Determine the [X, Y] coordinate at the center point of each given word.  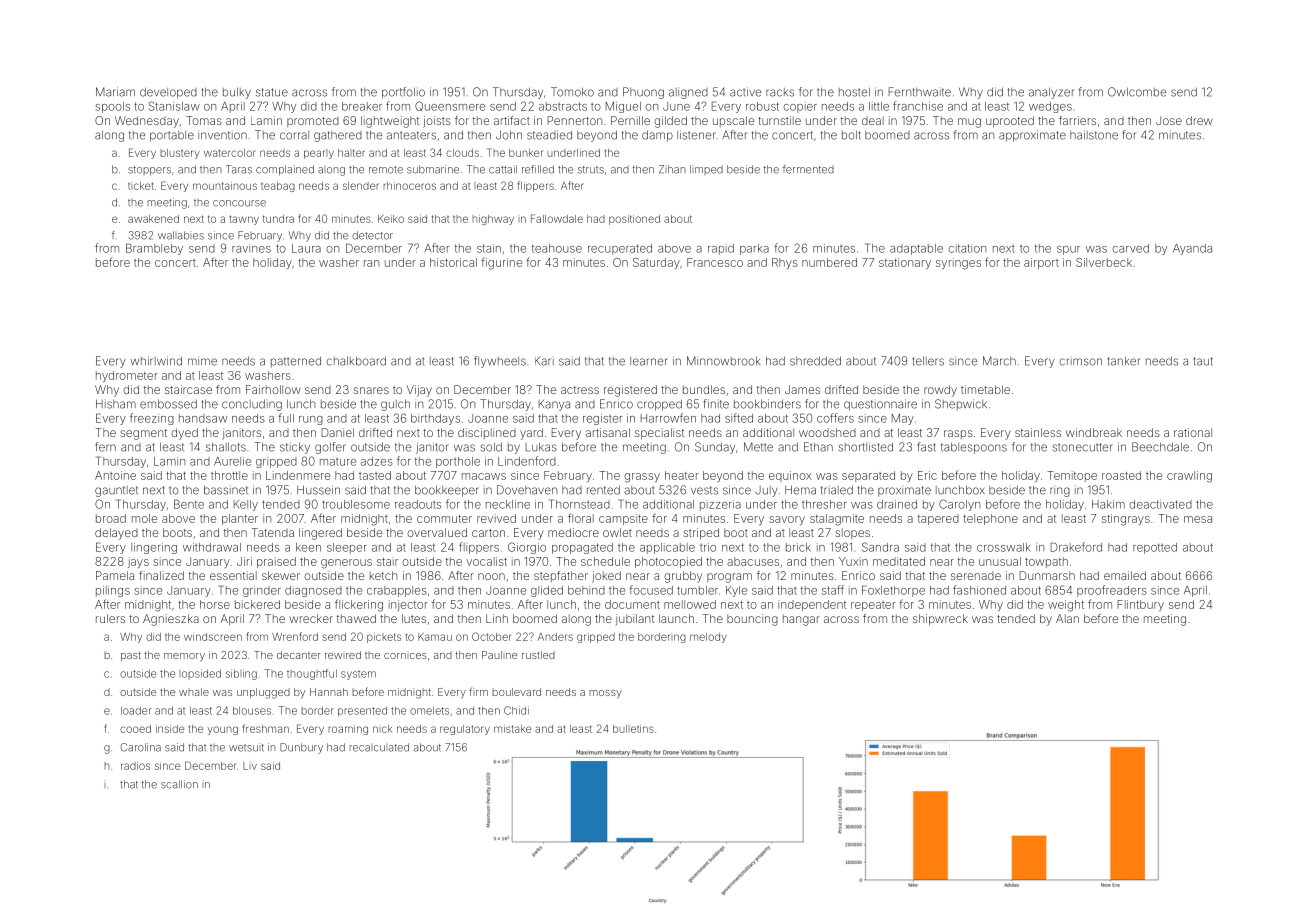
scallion [179, 784]
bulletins [633, 729]
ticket [141, 186]
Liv [250, 766]
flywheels [500, 362]
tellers [928, 361]
